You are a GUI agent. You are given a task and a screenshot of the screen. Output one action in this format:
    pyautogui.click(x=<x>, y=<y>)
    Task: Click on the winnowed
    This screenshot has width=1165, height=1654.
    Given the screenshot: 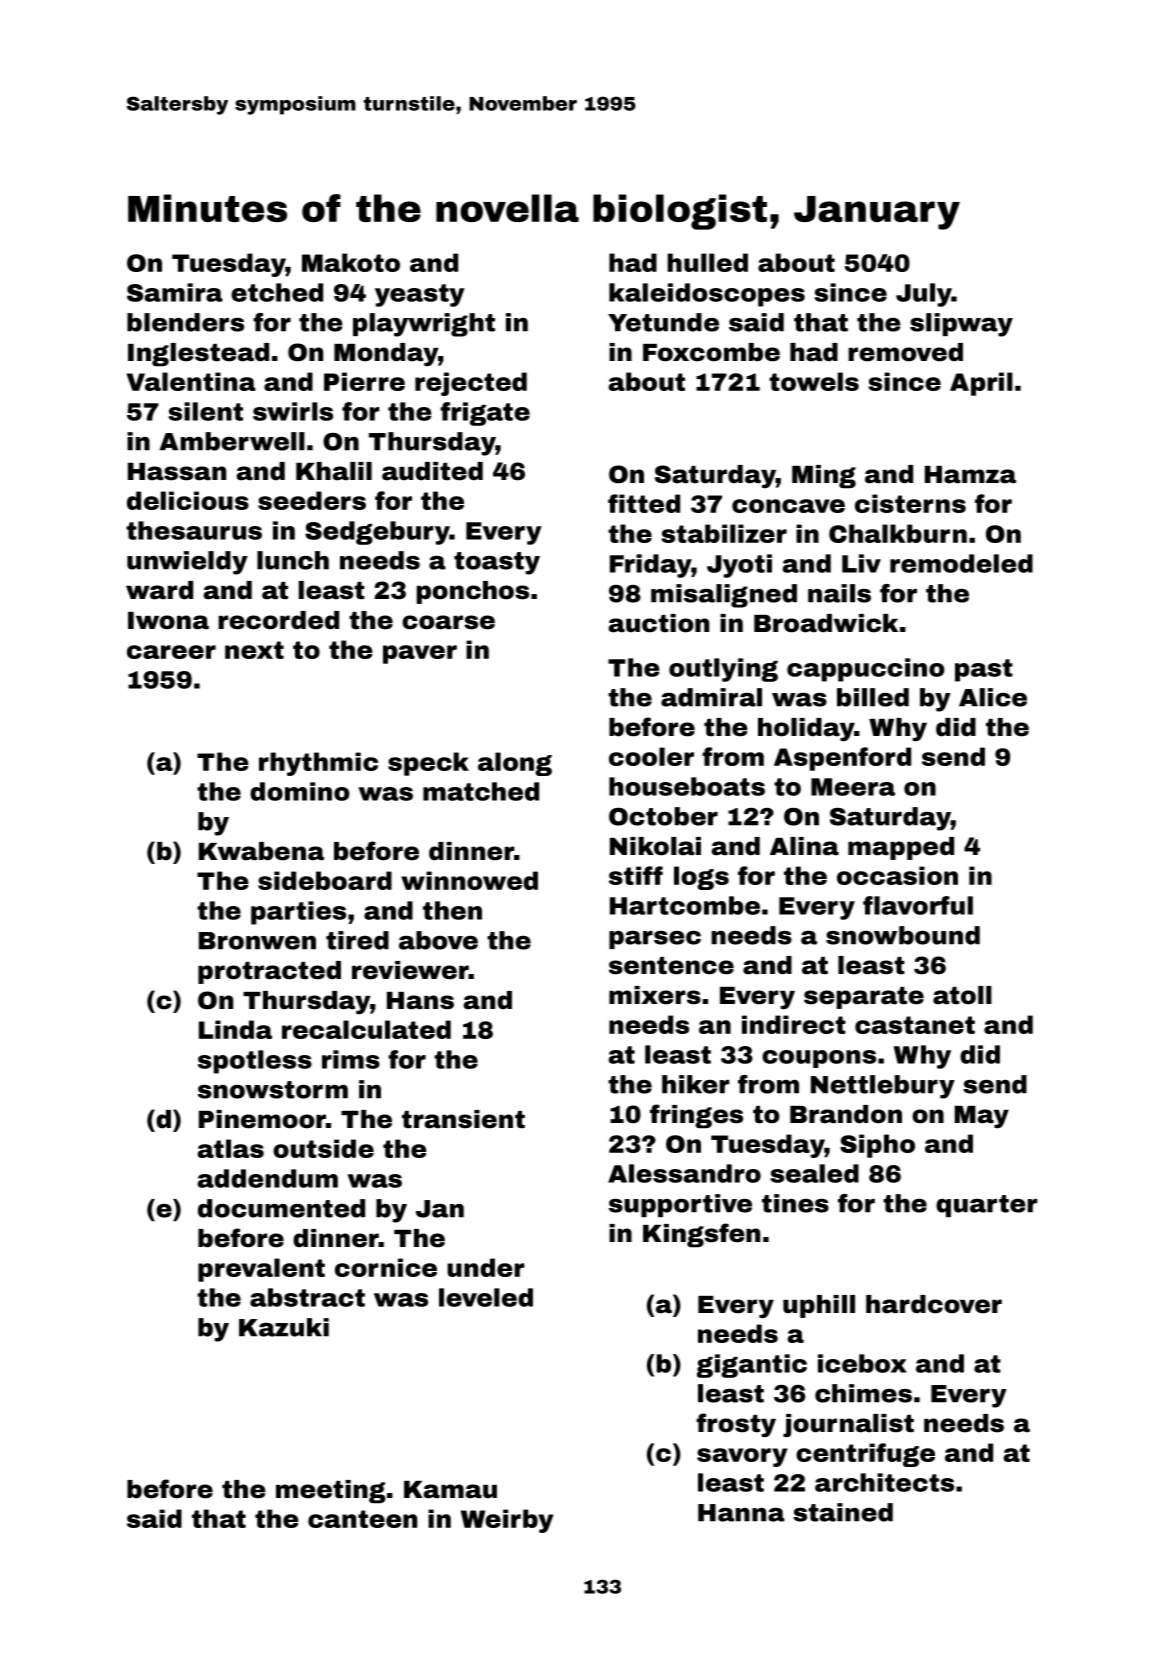 What is the action you would take?
    pyautogui.click(x=469, y=880)
